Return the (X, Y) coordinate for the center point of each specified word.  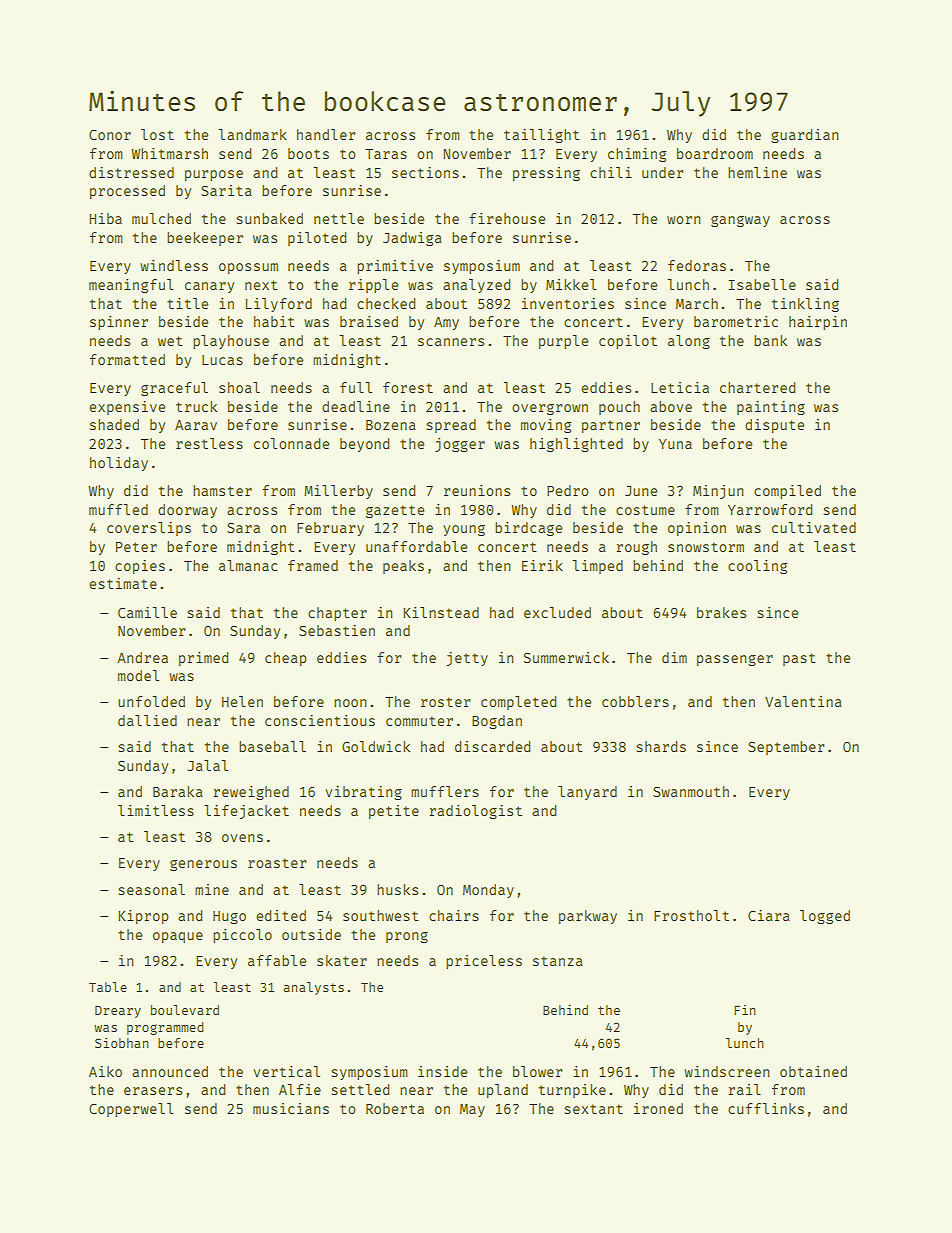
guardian (804, 136)
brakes (721, 612)
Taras (386, 154)
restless (209, 443)
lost (157, 134)
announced (170, 1071)
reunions (477, 490)
